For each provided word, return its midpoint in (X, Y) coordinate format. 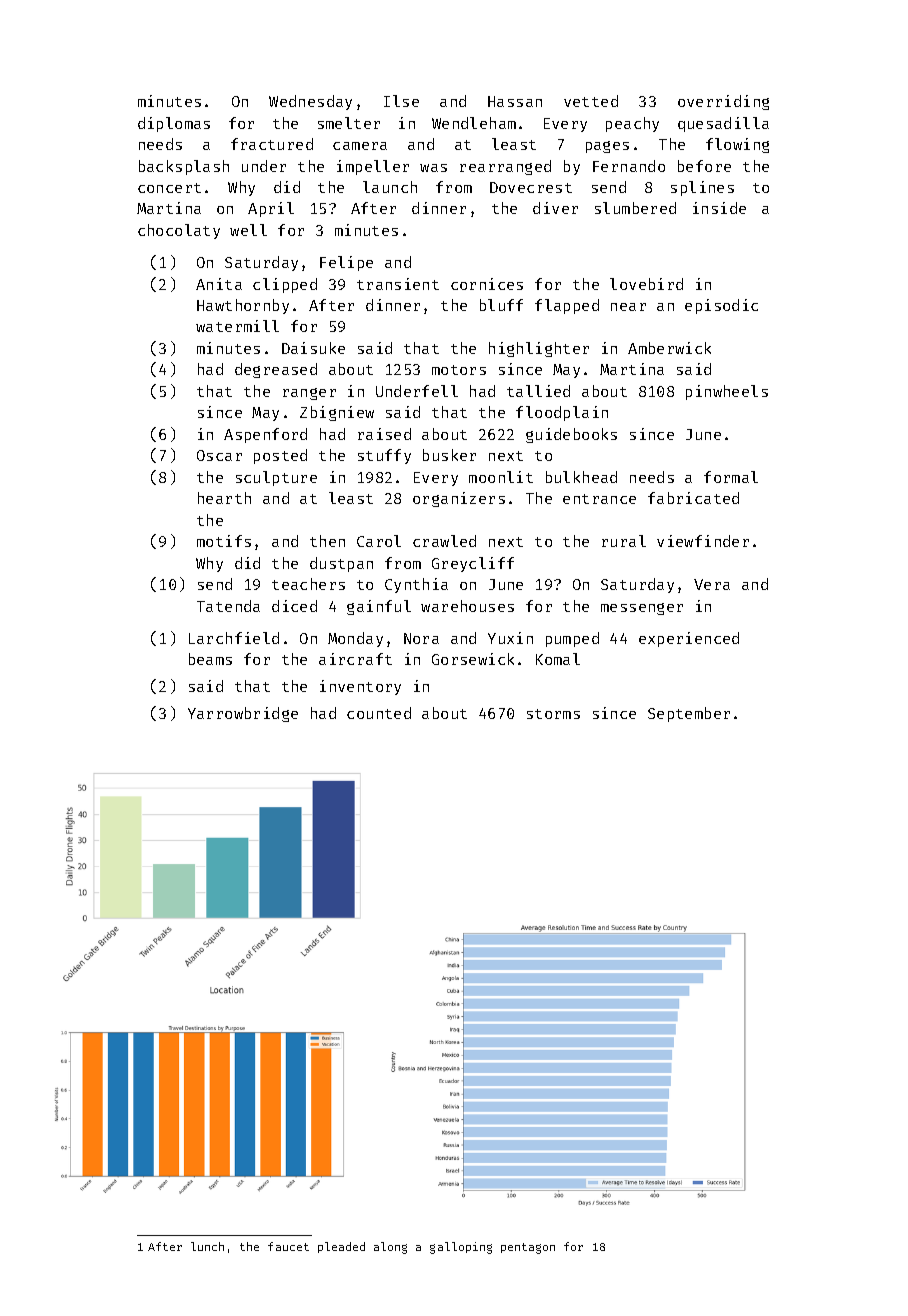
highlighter (539, 349)
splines (702, 188)
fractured (272, 144)
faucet (288, 1246)
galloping (461, 1248)
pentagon (528, 1248)
